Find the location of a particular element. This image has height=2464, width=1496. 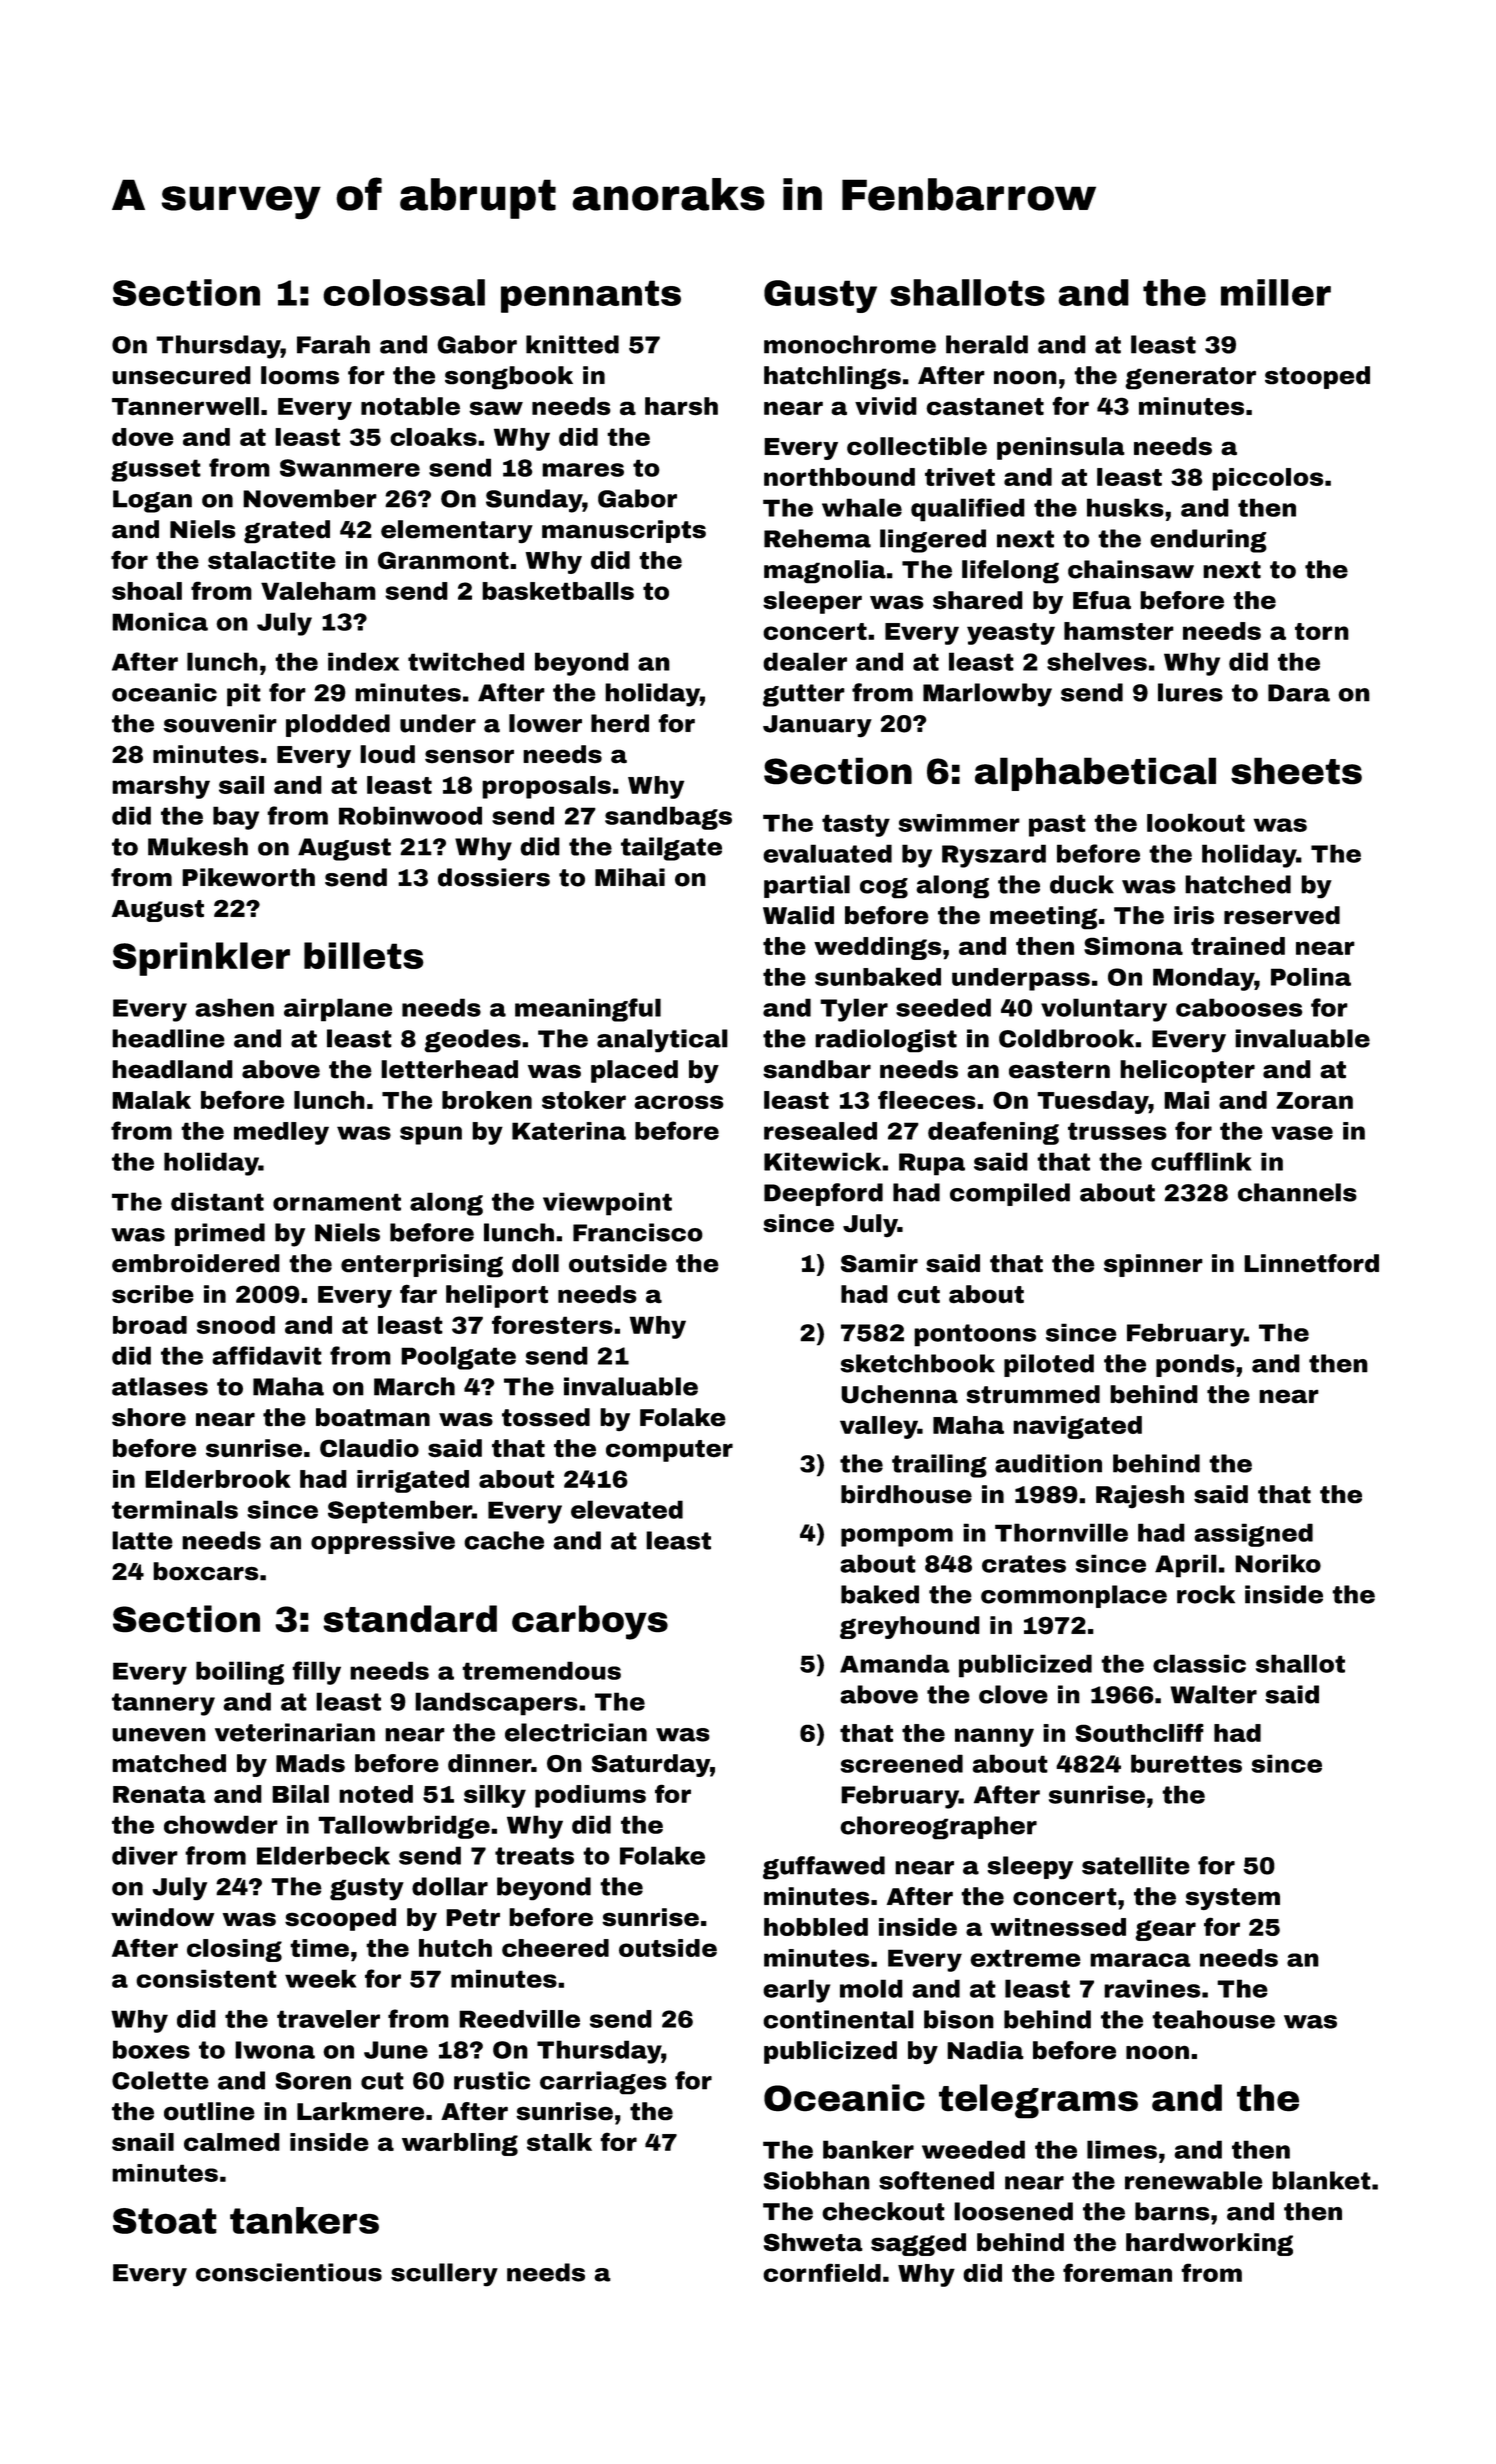

generator is located at coordinates (1190, 378).
